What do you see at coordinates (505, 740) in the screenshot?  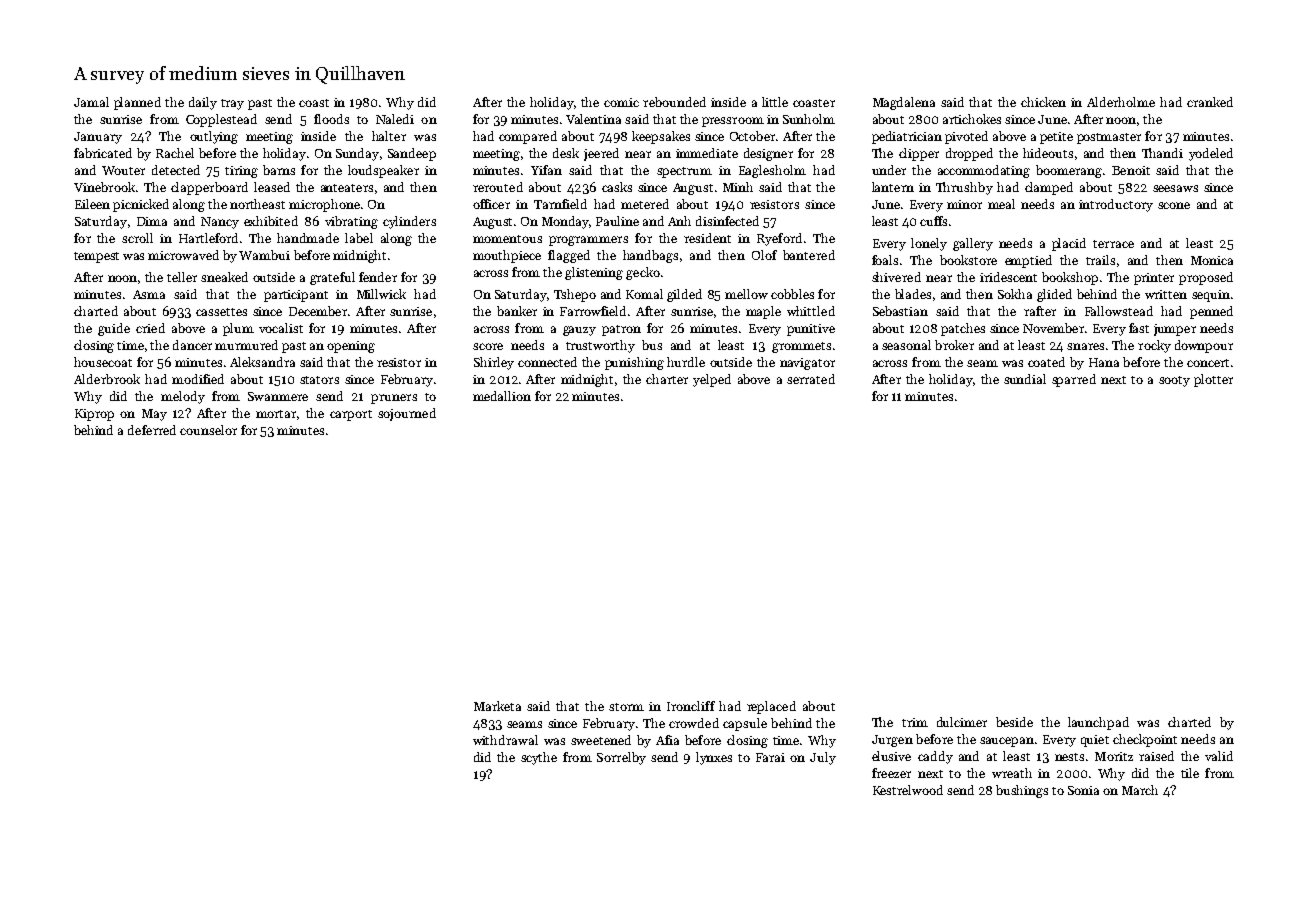 I see `withdrawal` at bounding box center [505, 740].
